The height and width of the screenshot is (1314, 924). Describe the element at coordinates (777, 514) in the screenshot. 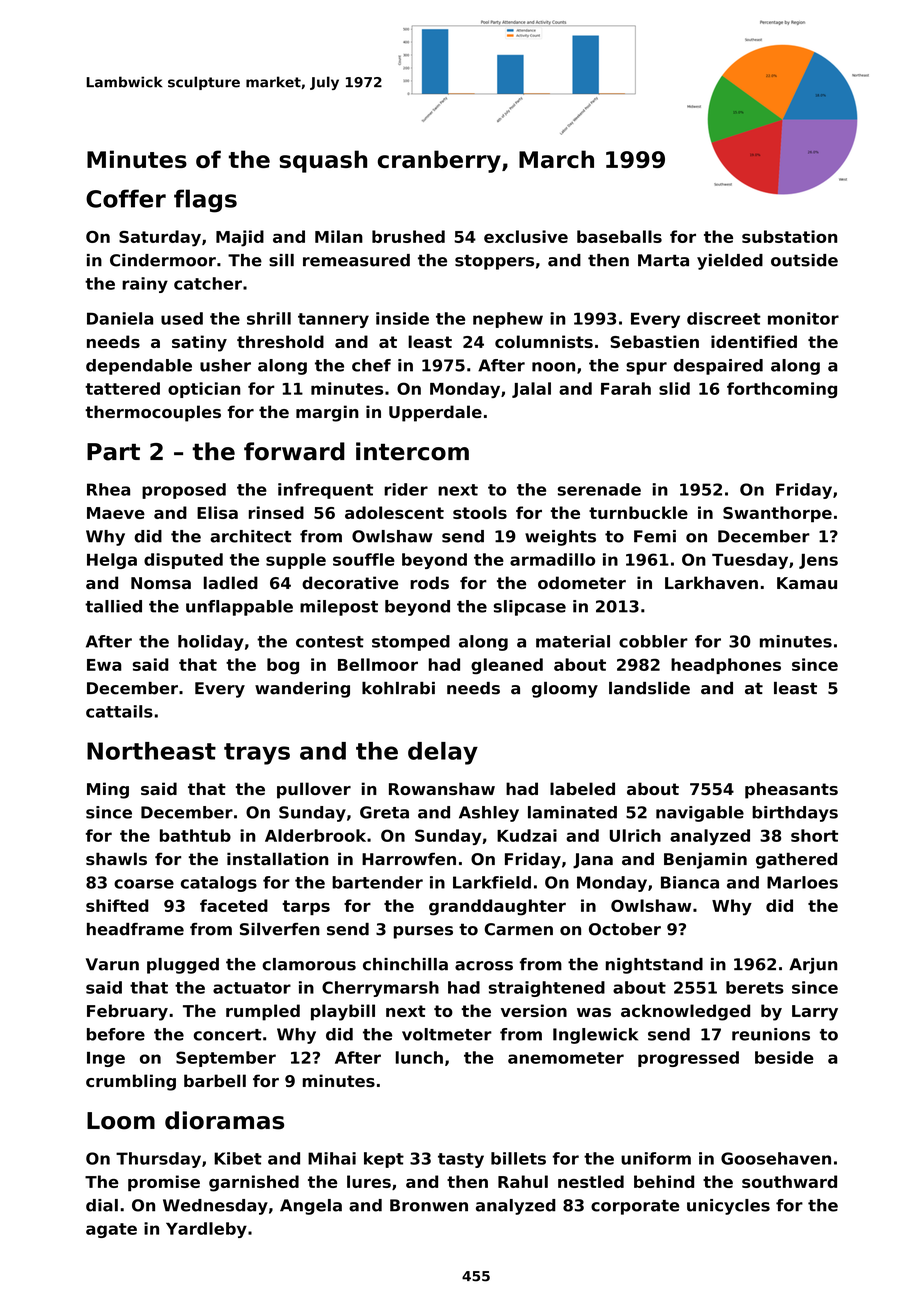

I see `Swanthorpe` at that location.
